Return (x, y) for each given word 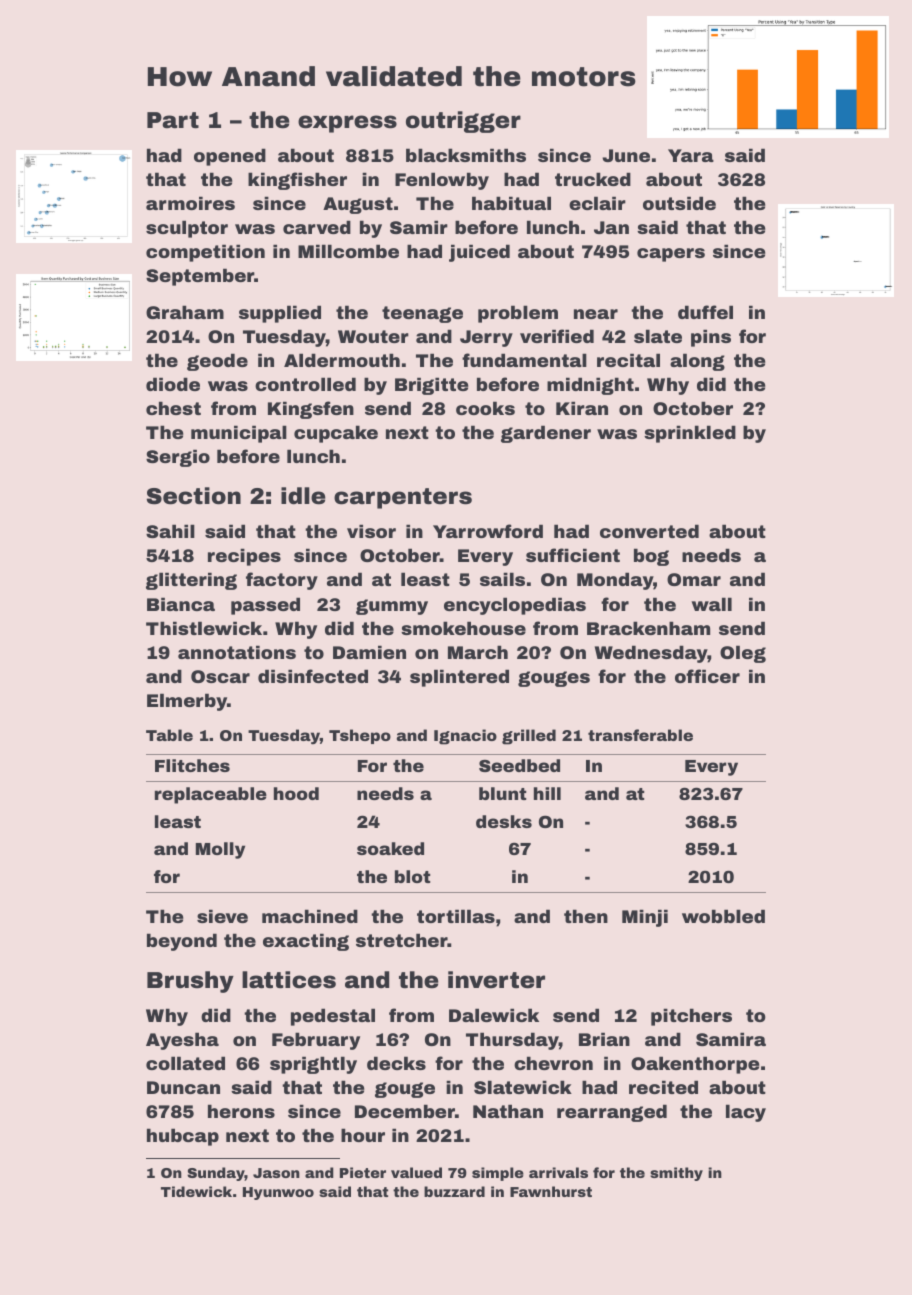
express (347, 124)
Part (173, 120)
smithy (676, 1174)
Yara (691, 155)
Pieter (363, 1172)
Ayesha (182, 1041)
